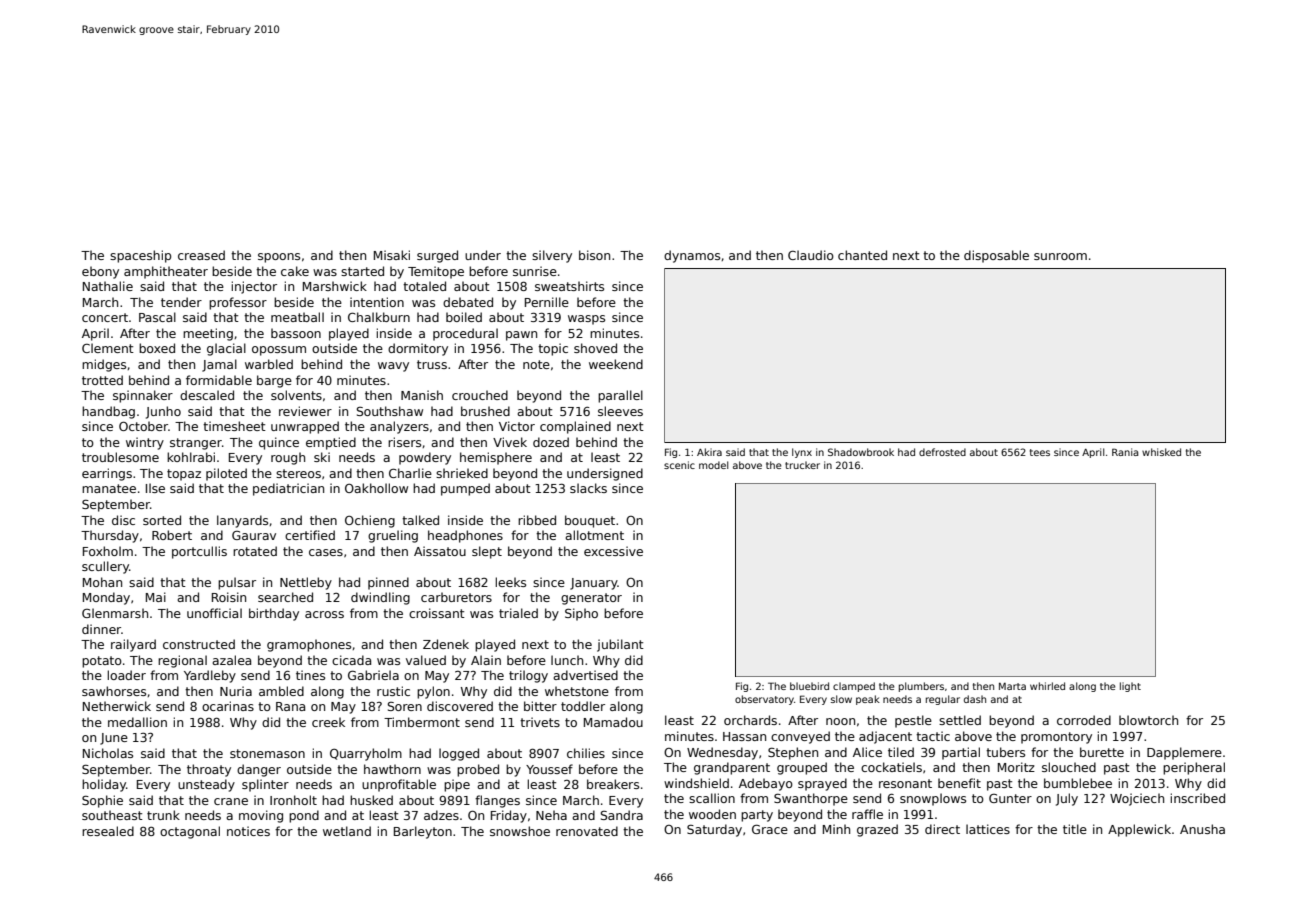 Image resolution: width=1308 pixels, height=924 pixels. What do you see at coordinates (621, 815) in the page?
I see `Sandra` at bounding box center [621, 815].
